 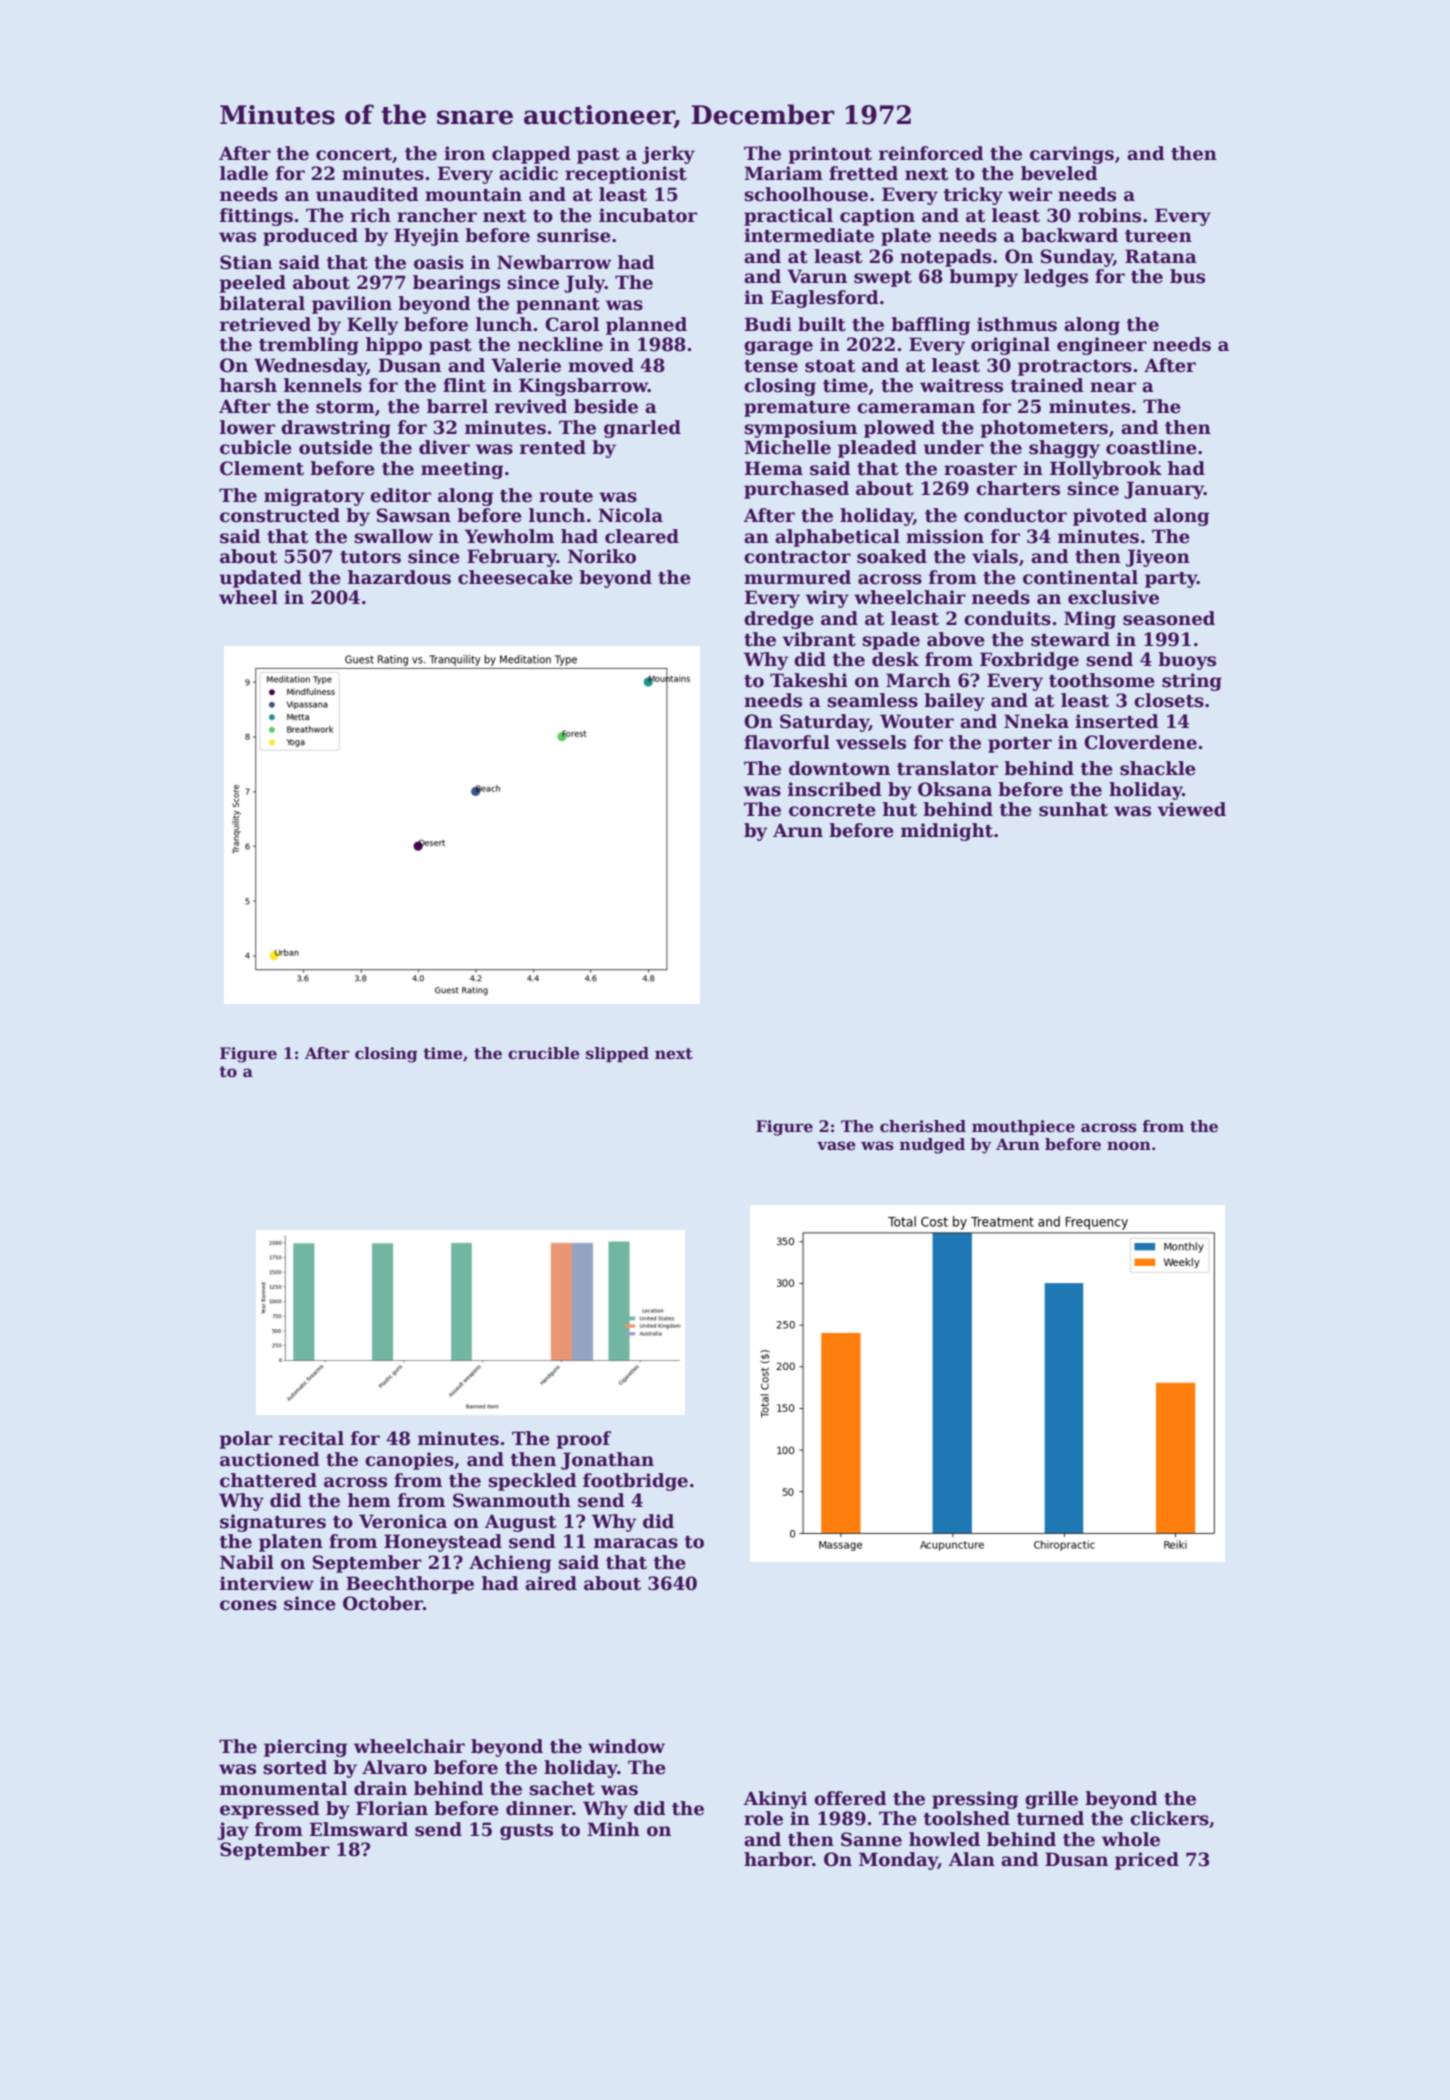 What do you see at coordinates (403, 1521) in the page?
I see `Veronica` at bounding box center [403, 1521].
